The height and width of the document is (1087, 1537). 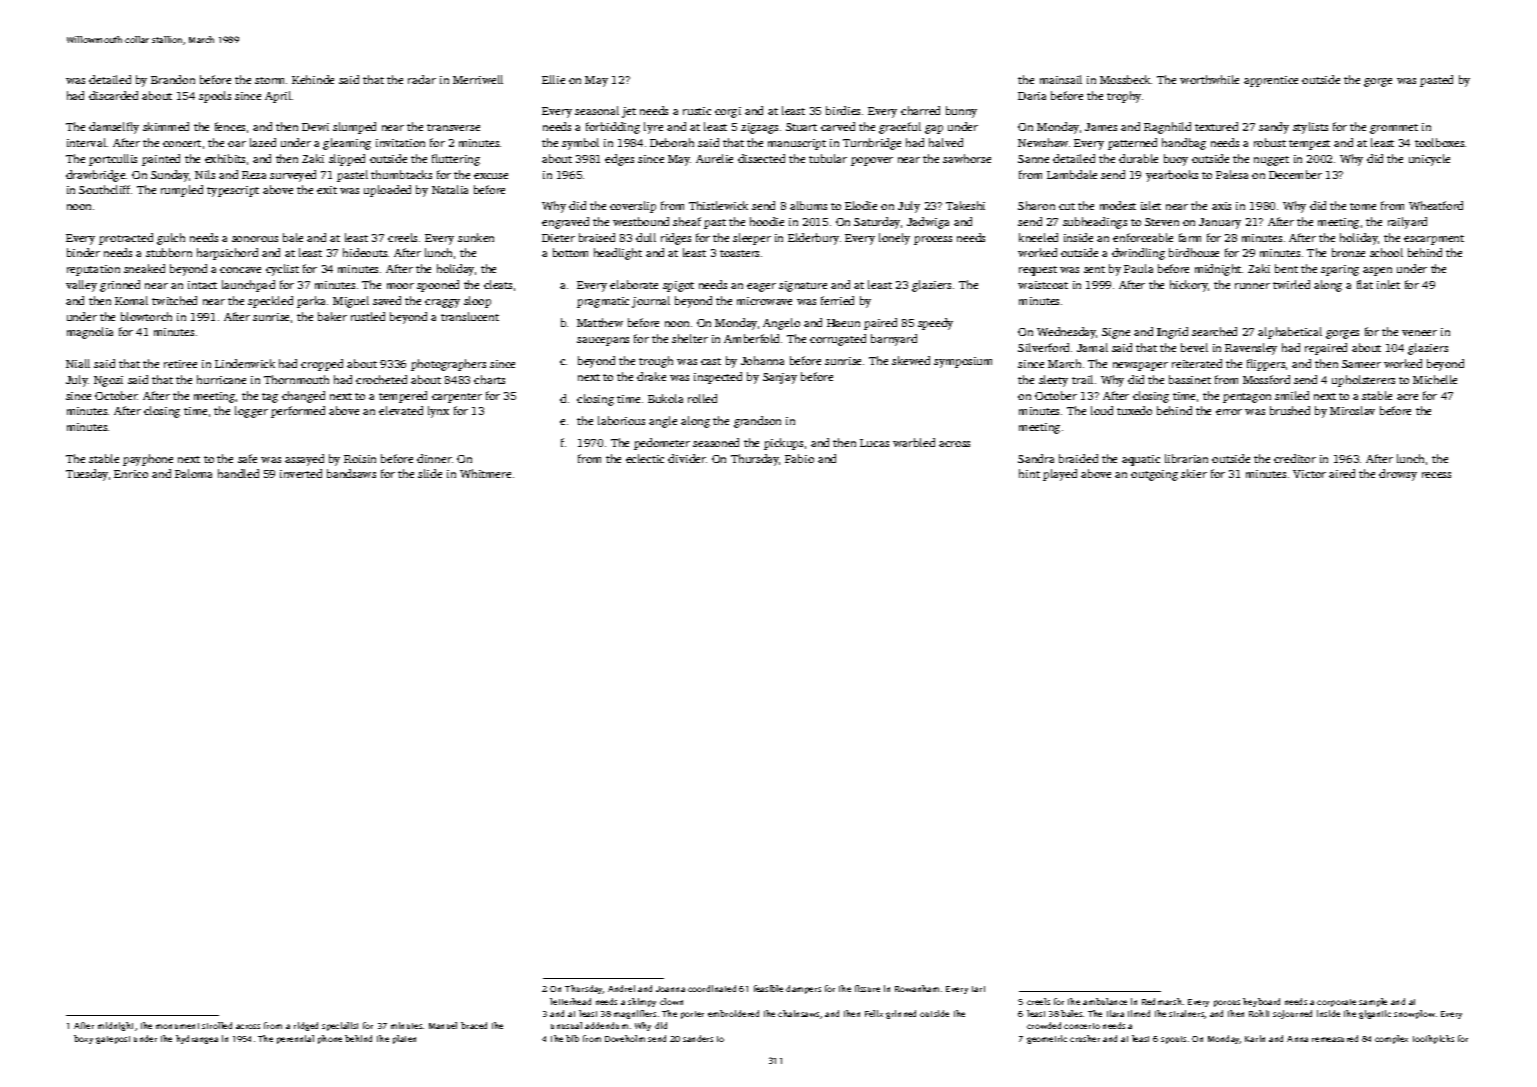 I want to click on unicycle, so click(x=1429, y=160).
